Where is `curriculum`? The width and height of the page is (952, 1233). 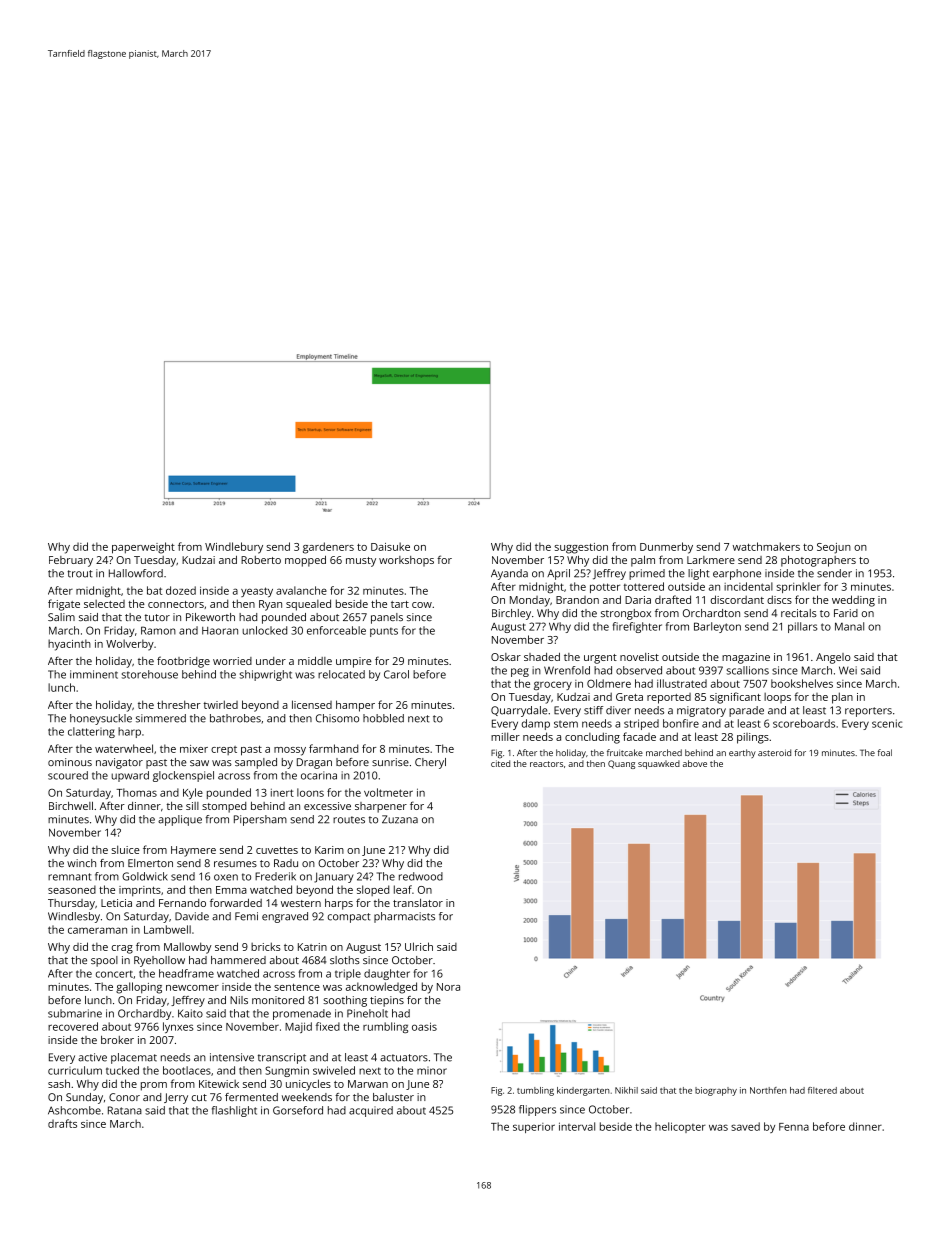 curriculum is located at coordinates (75, 1070).
